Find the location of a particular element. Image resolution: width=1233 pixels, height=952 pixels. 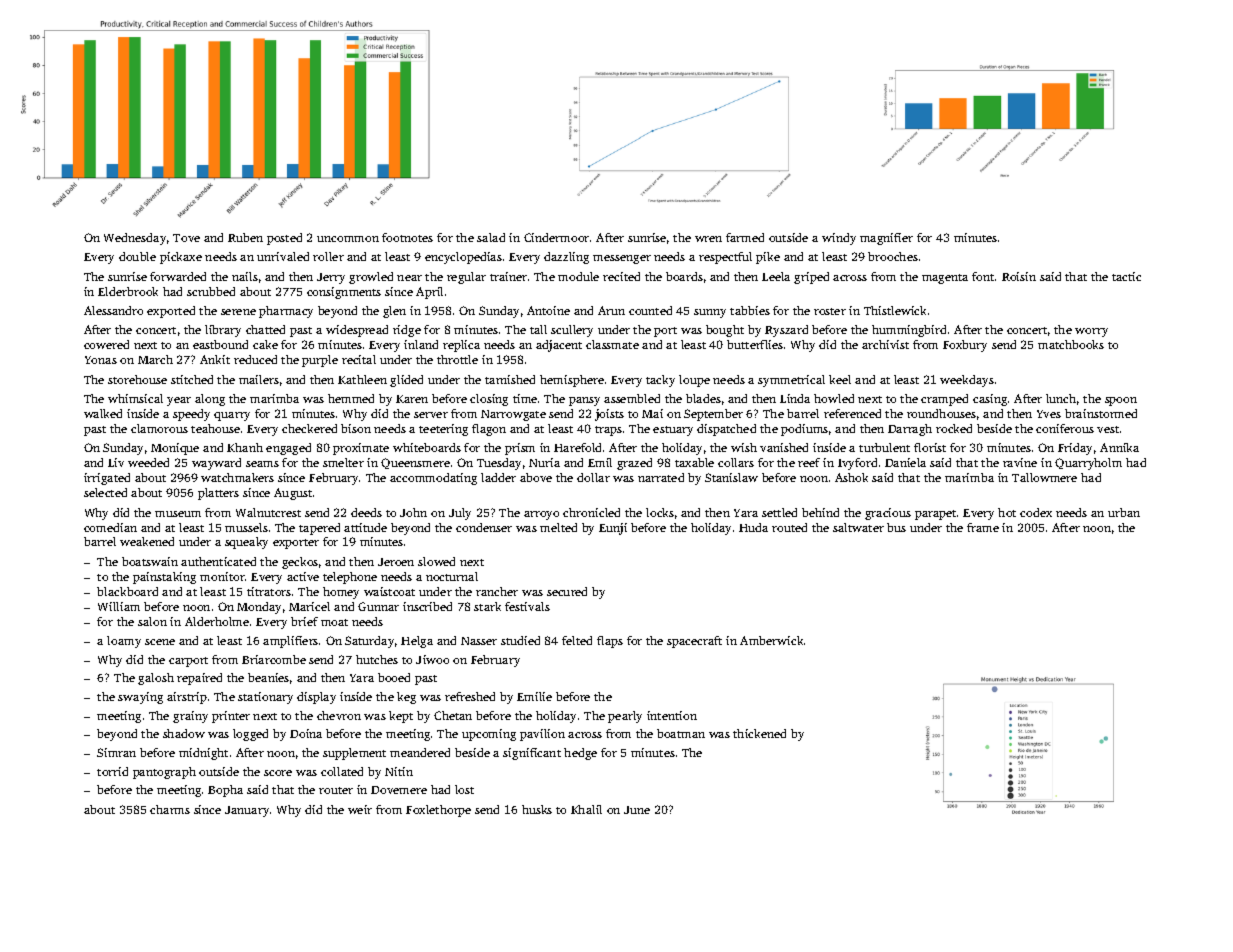

worry is located at coordinates (1091, 332).
